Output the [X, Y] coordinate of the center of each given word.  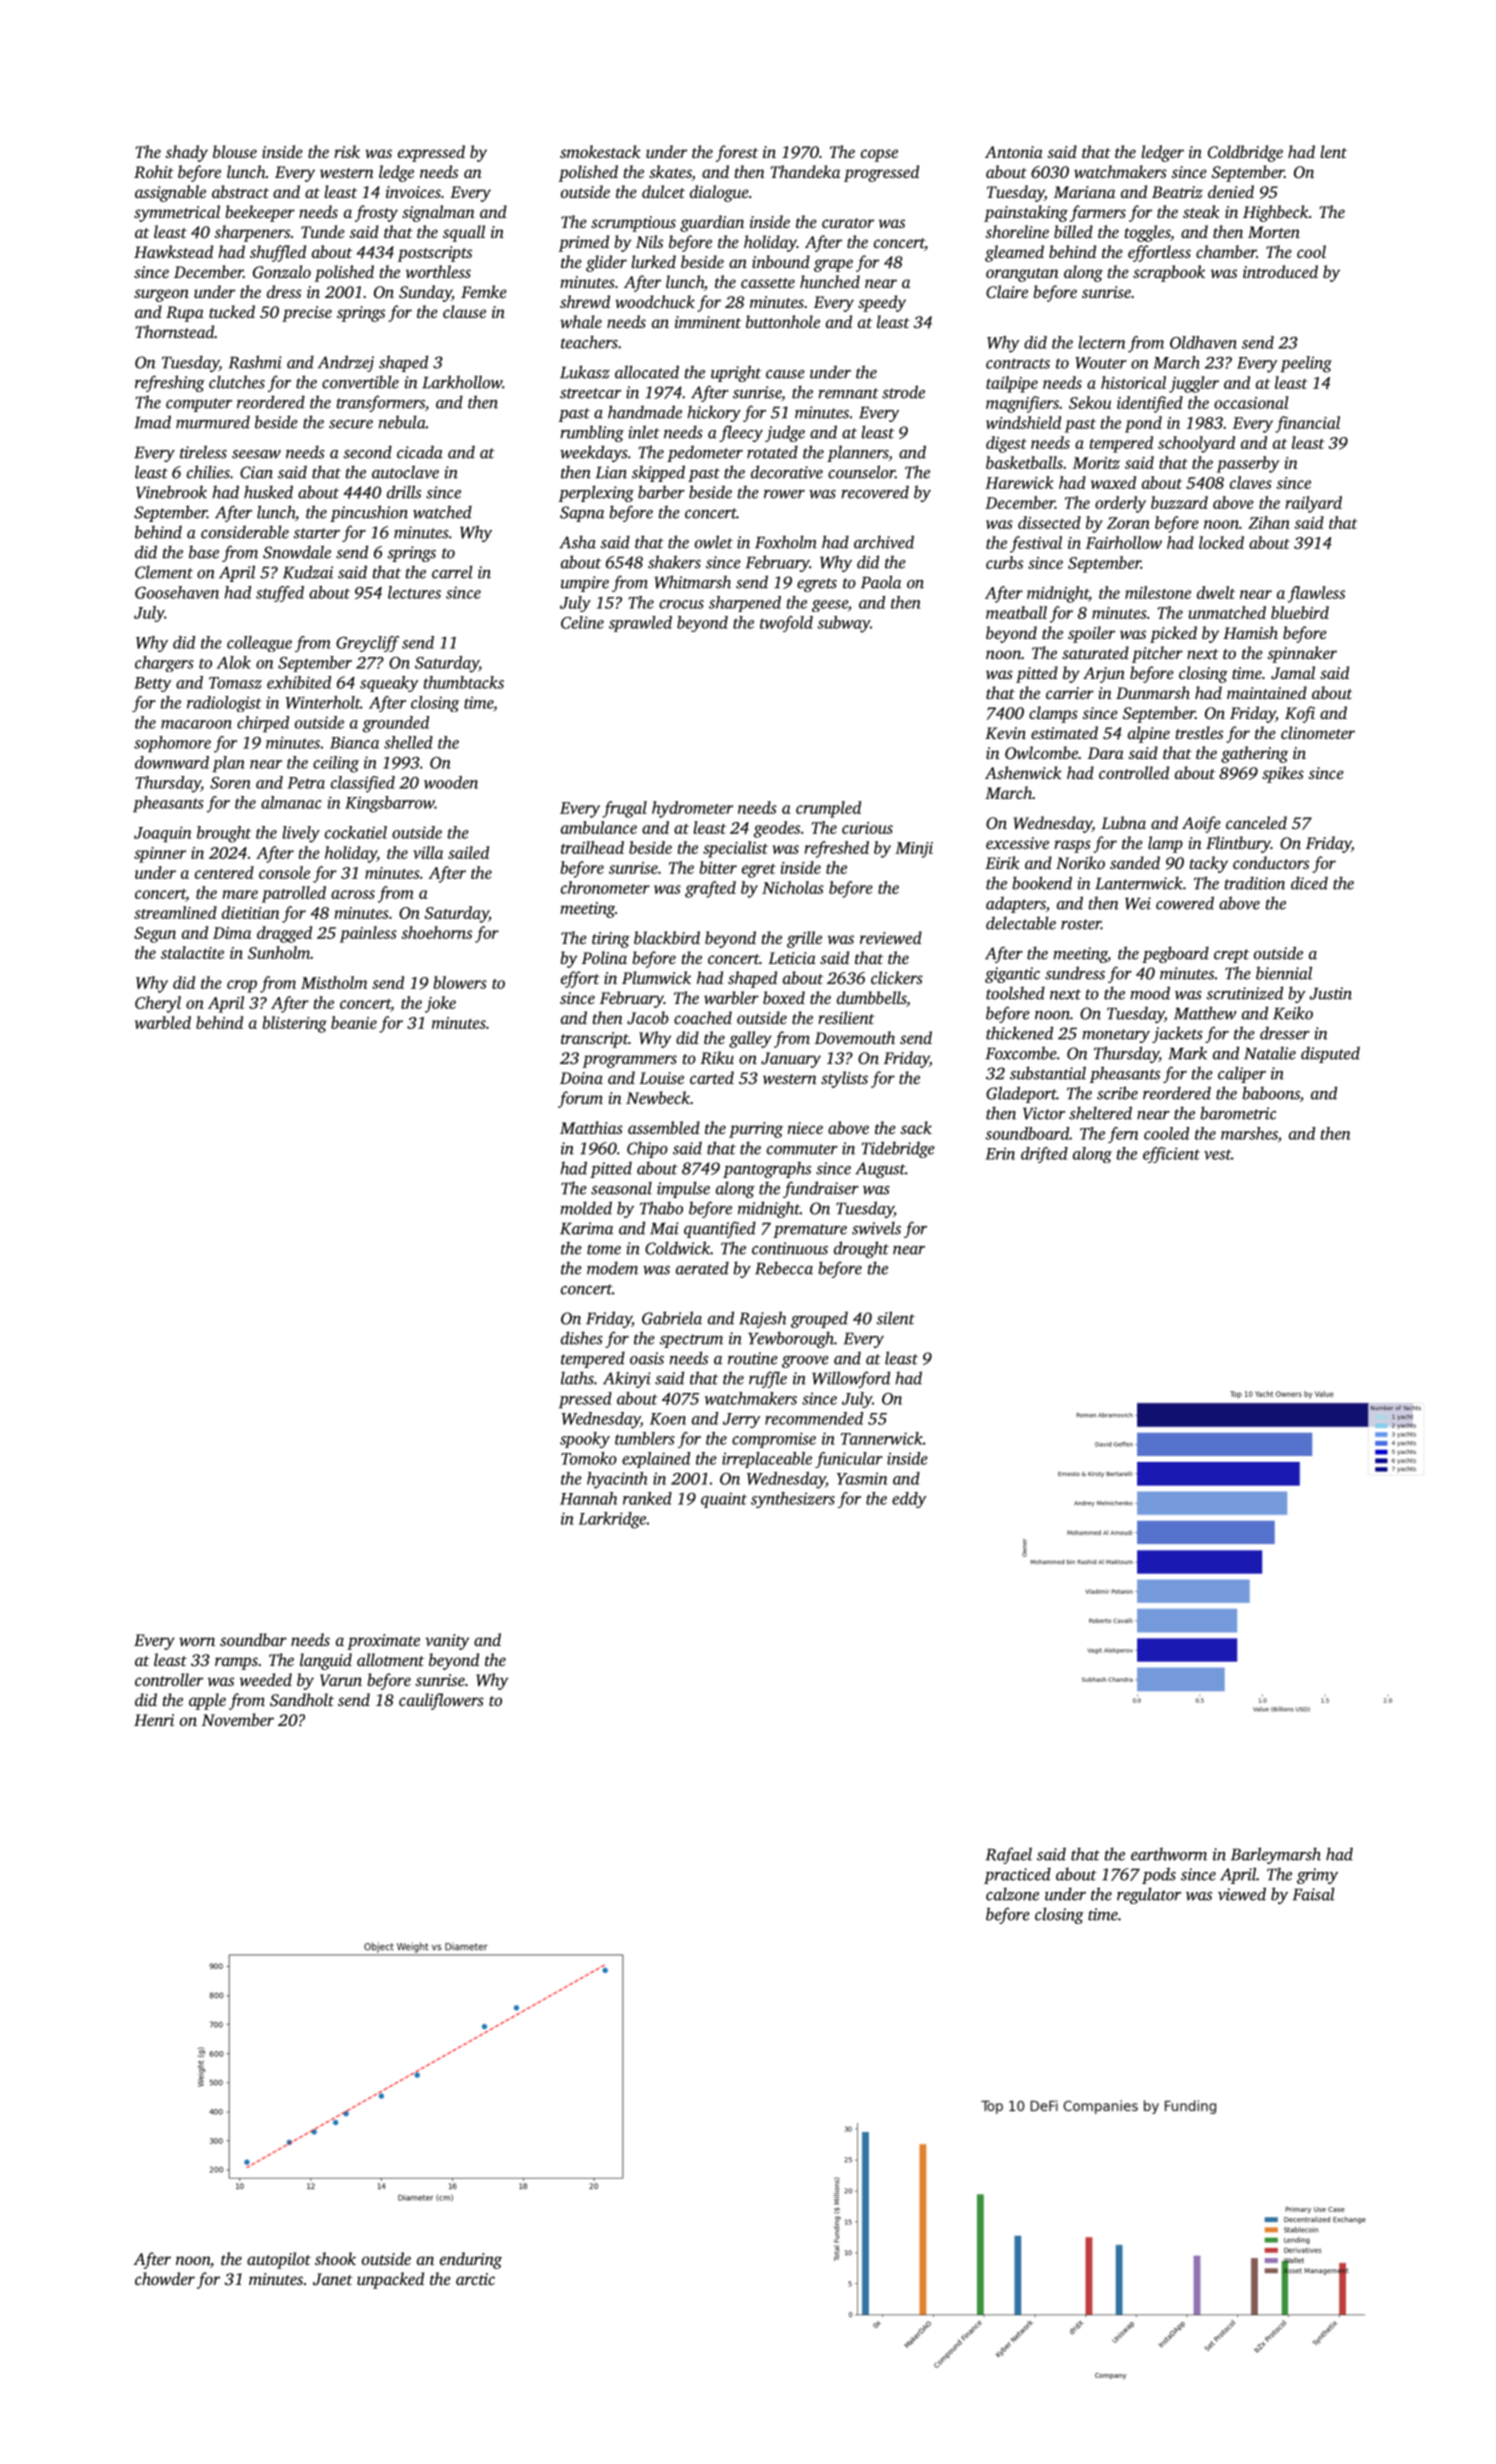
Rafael [1009, 1855]
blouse [235, 151]
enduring [471, 2260]
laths [577, 1378]
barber [661, 492]
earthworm [1169, 1854]
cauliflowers [441, 1701]
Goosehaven [177, 592]
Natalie [1270, 1053]
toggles [1147, 233]
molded [586, 1208]
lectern [1101, 342]
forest [737, 153]
